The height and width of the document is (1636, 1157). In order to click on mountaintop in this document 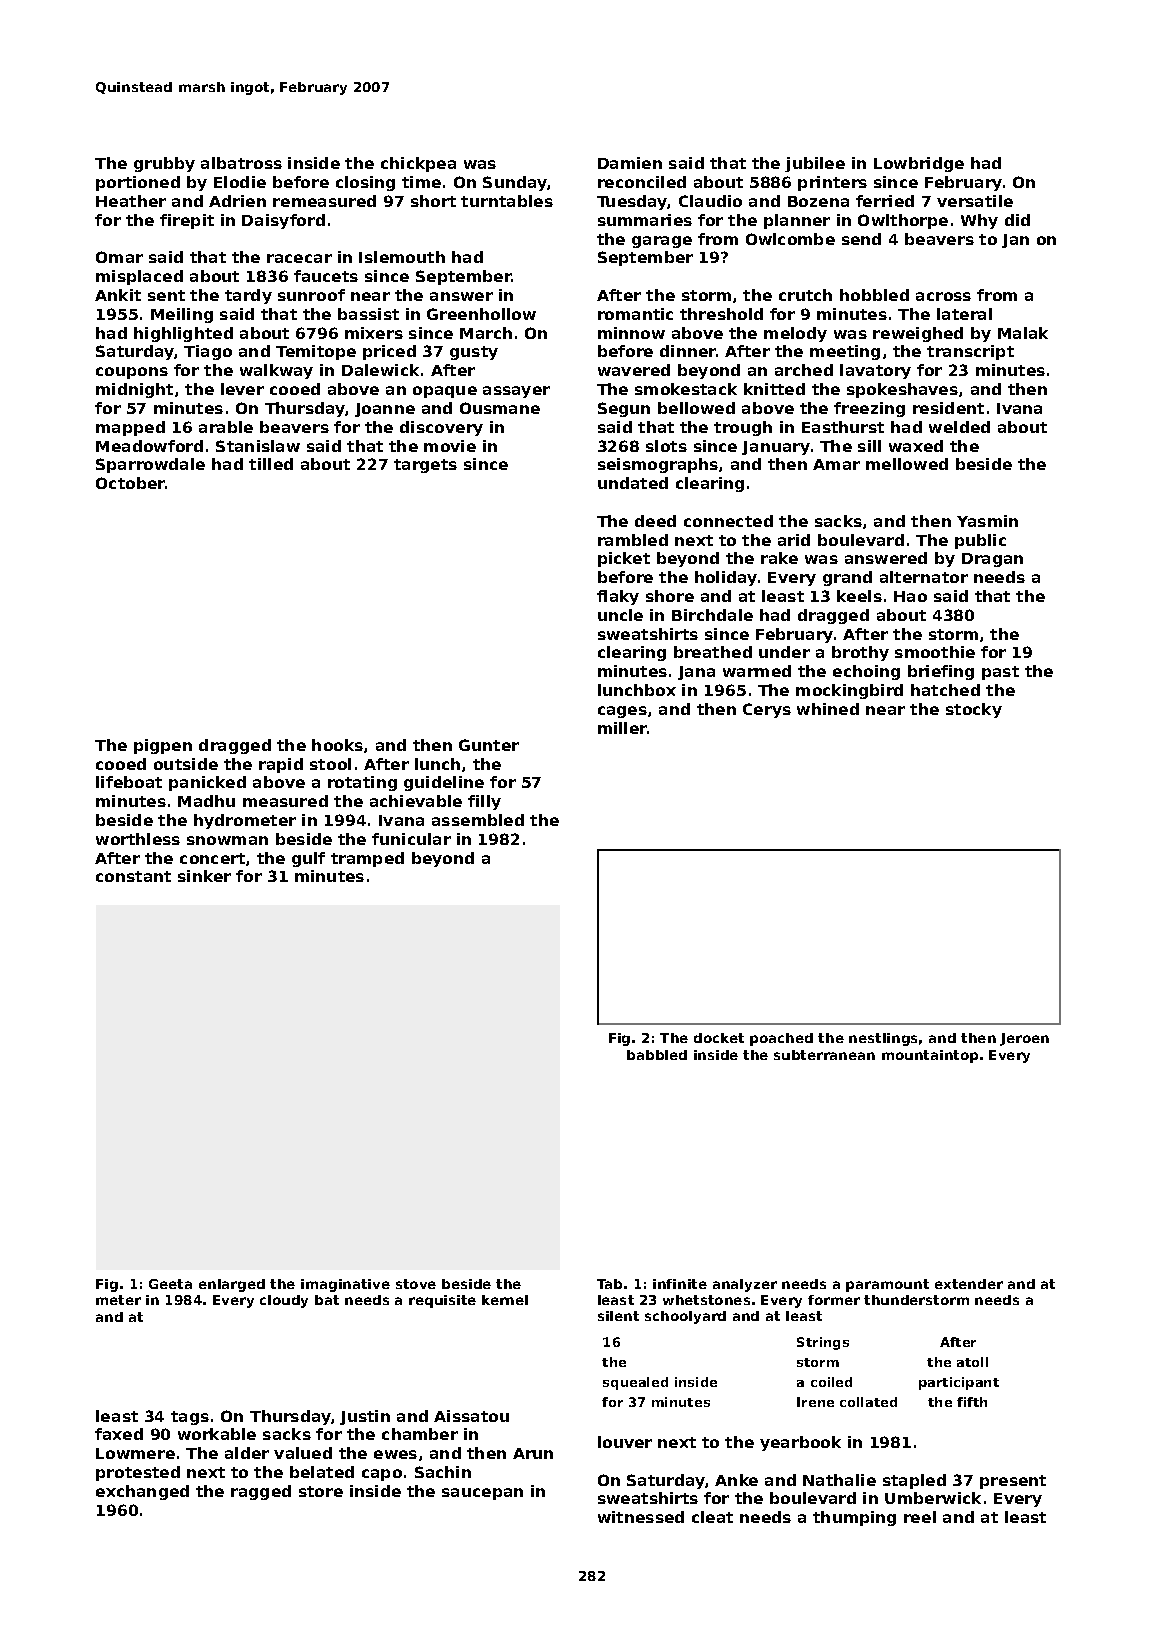, I will do `click(930, 1056)`.
